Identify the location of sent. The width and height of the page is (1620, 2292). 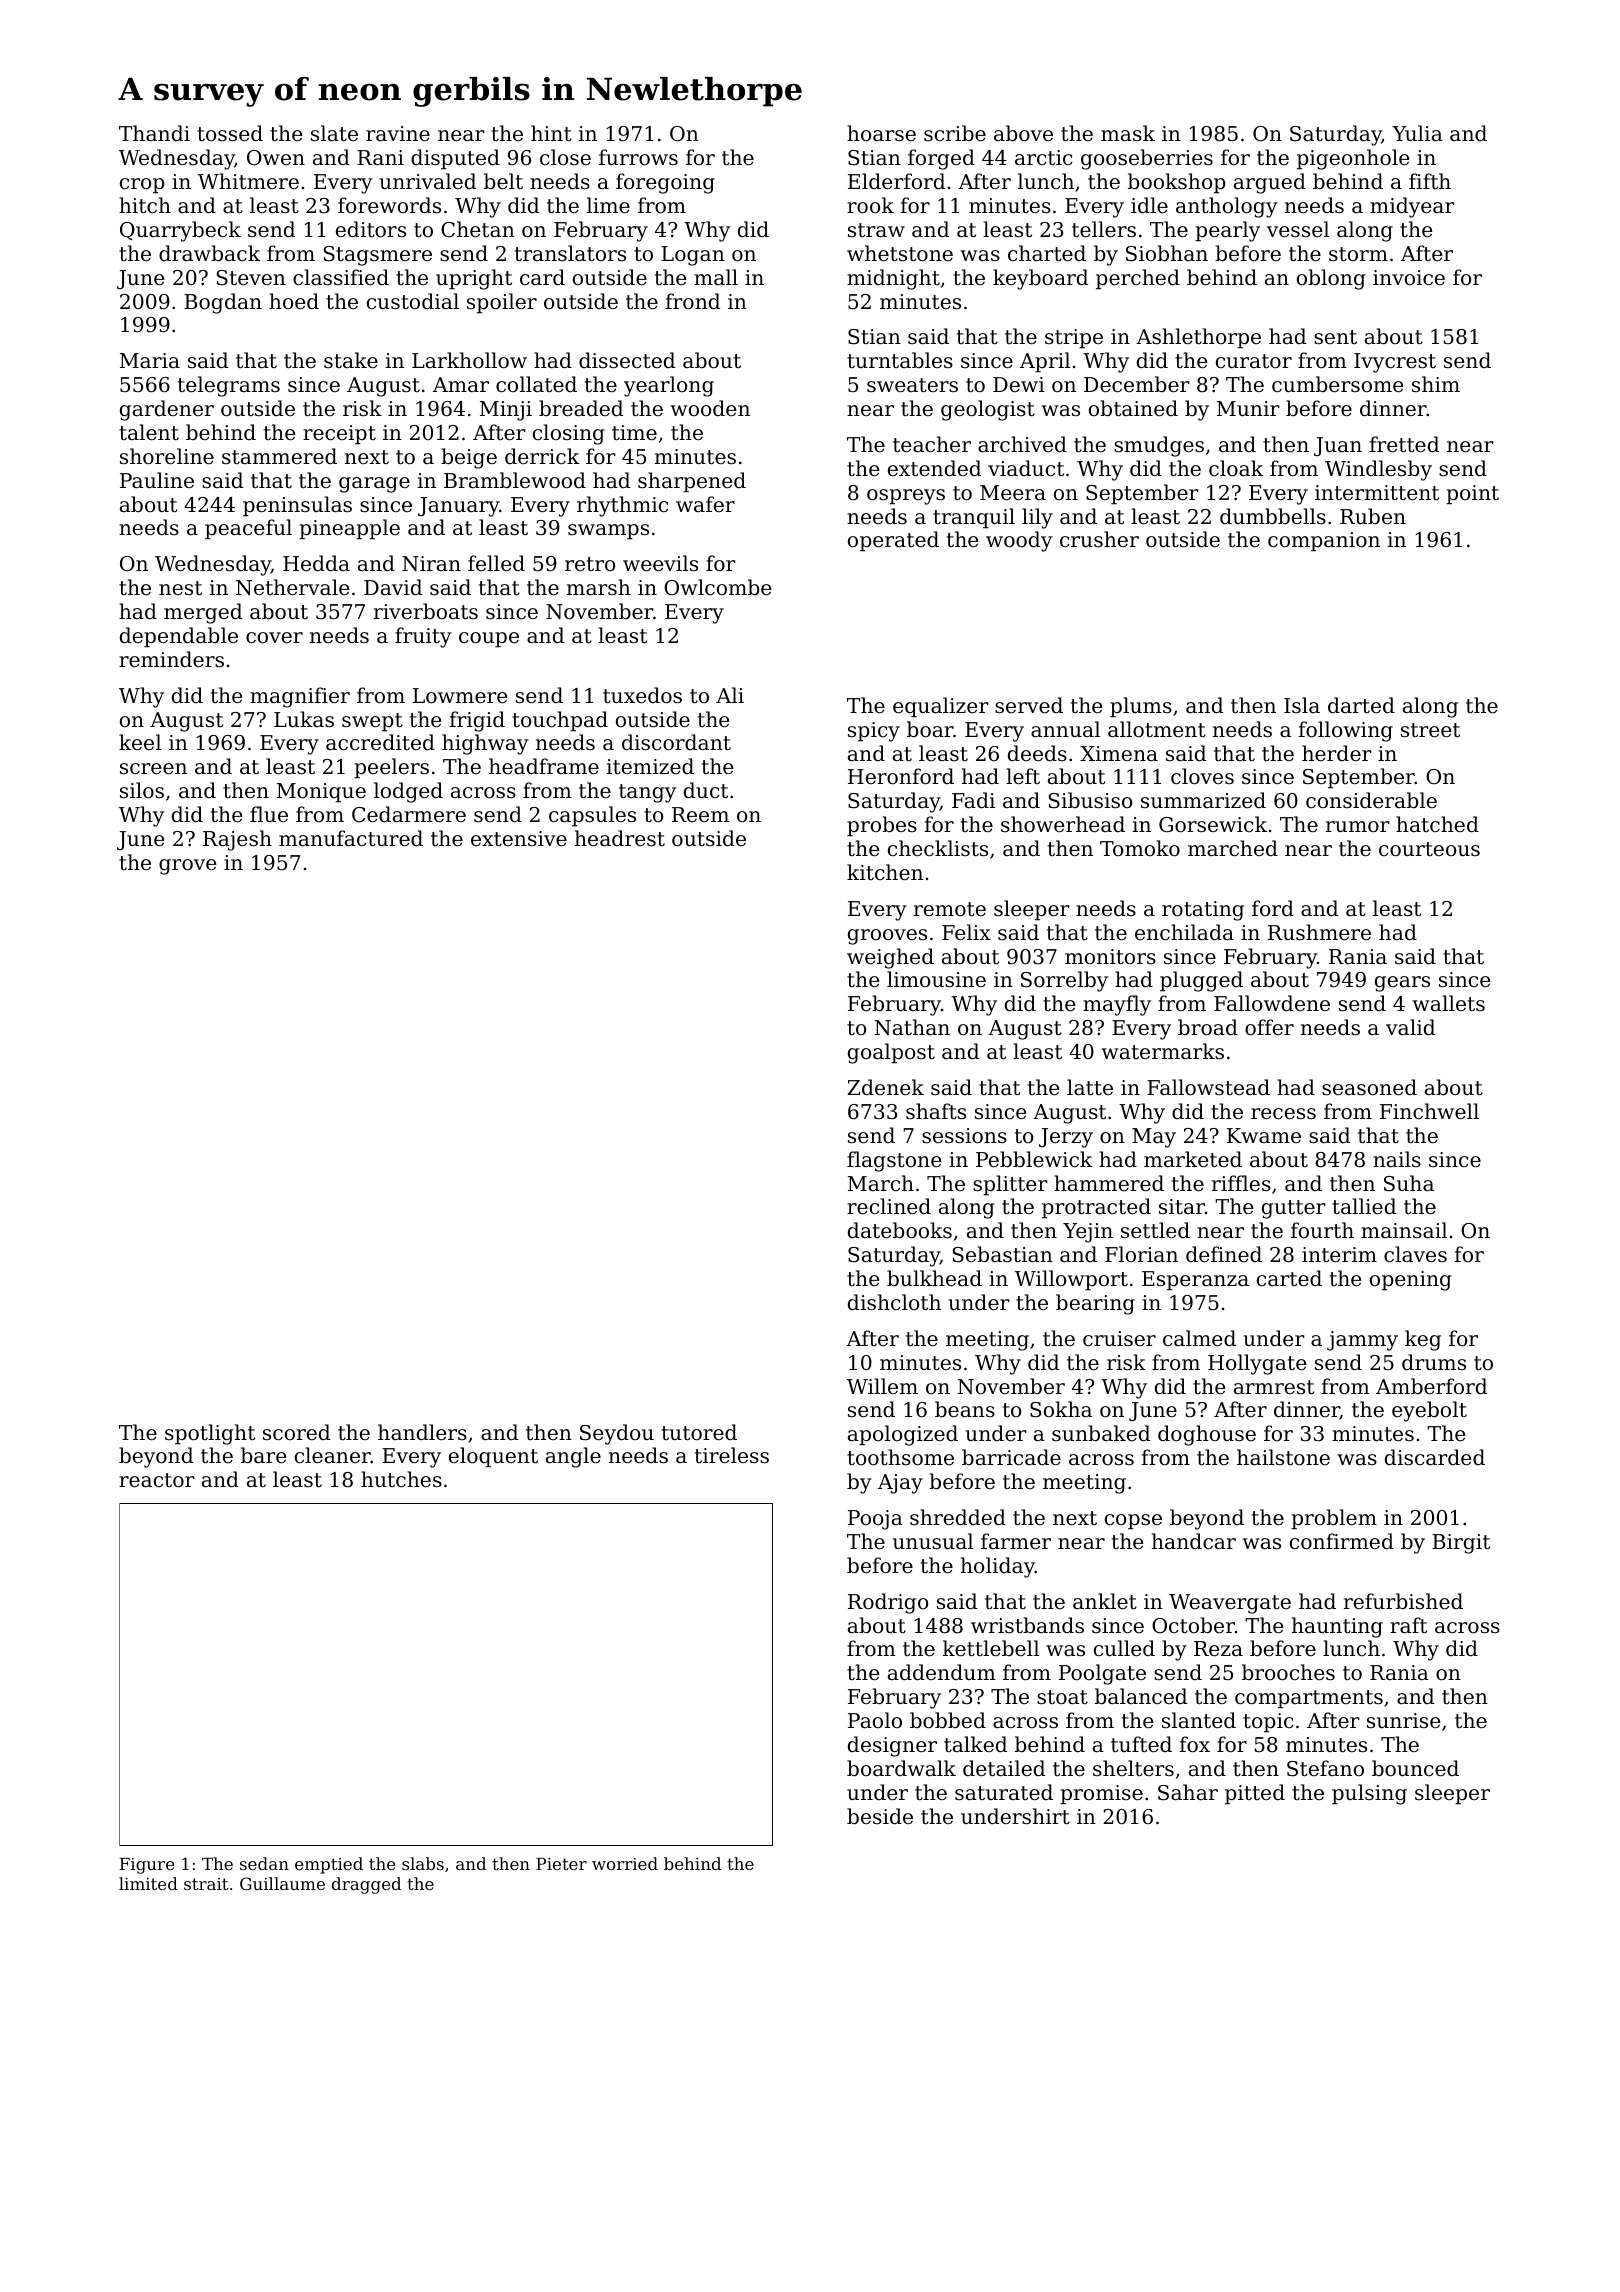
(1335, 337).
